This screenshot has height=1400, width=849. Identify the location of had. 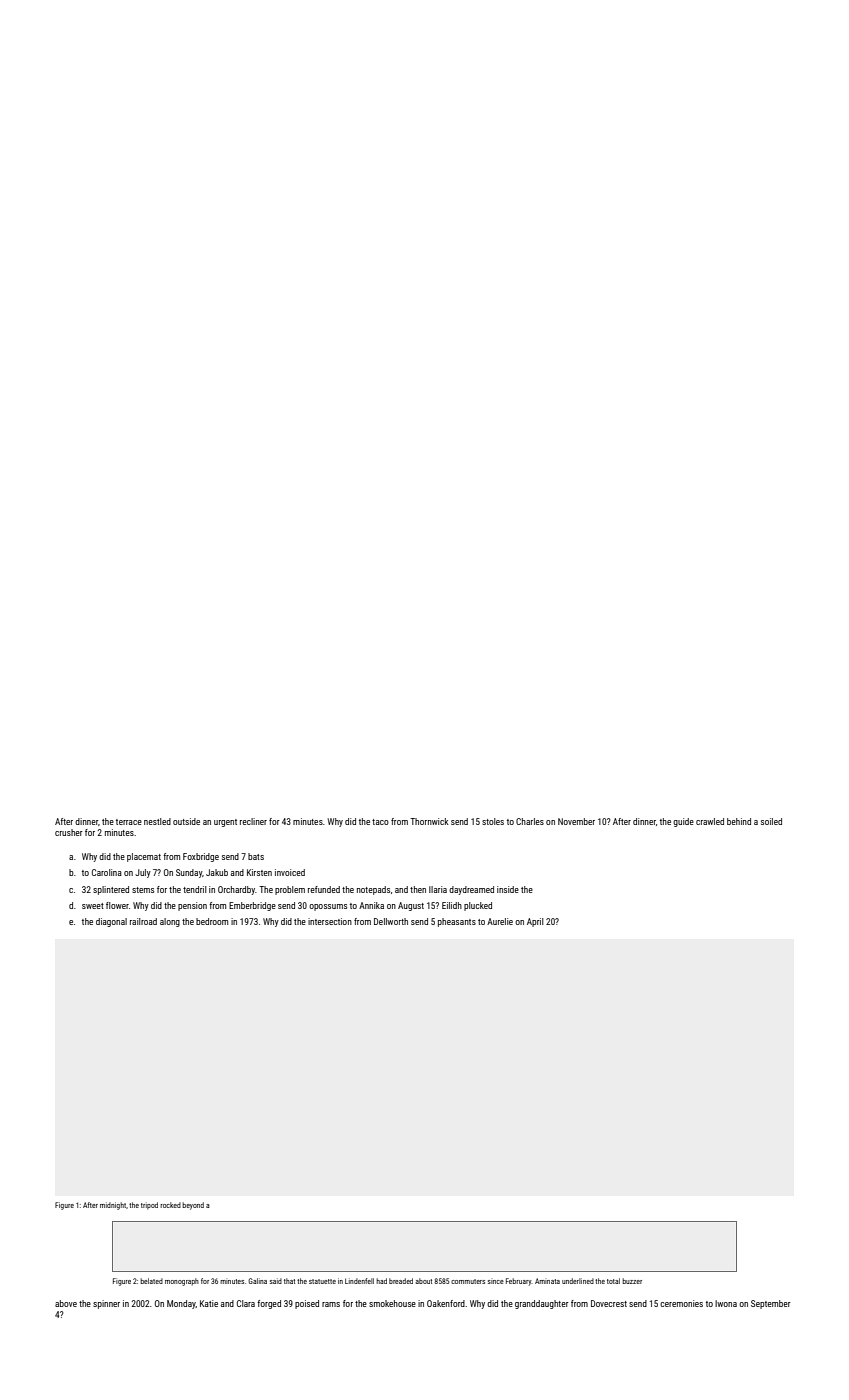
(381, 1281).
